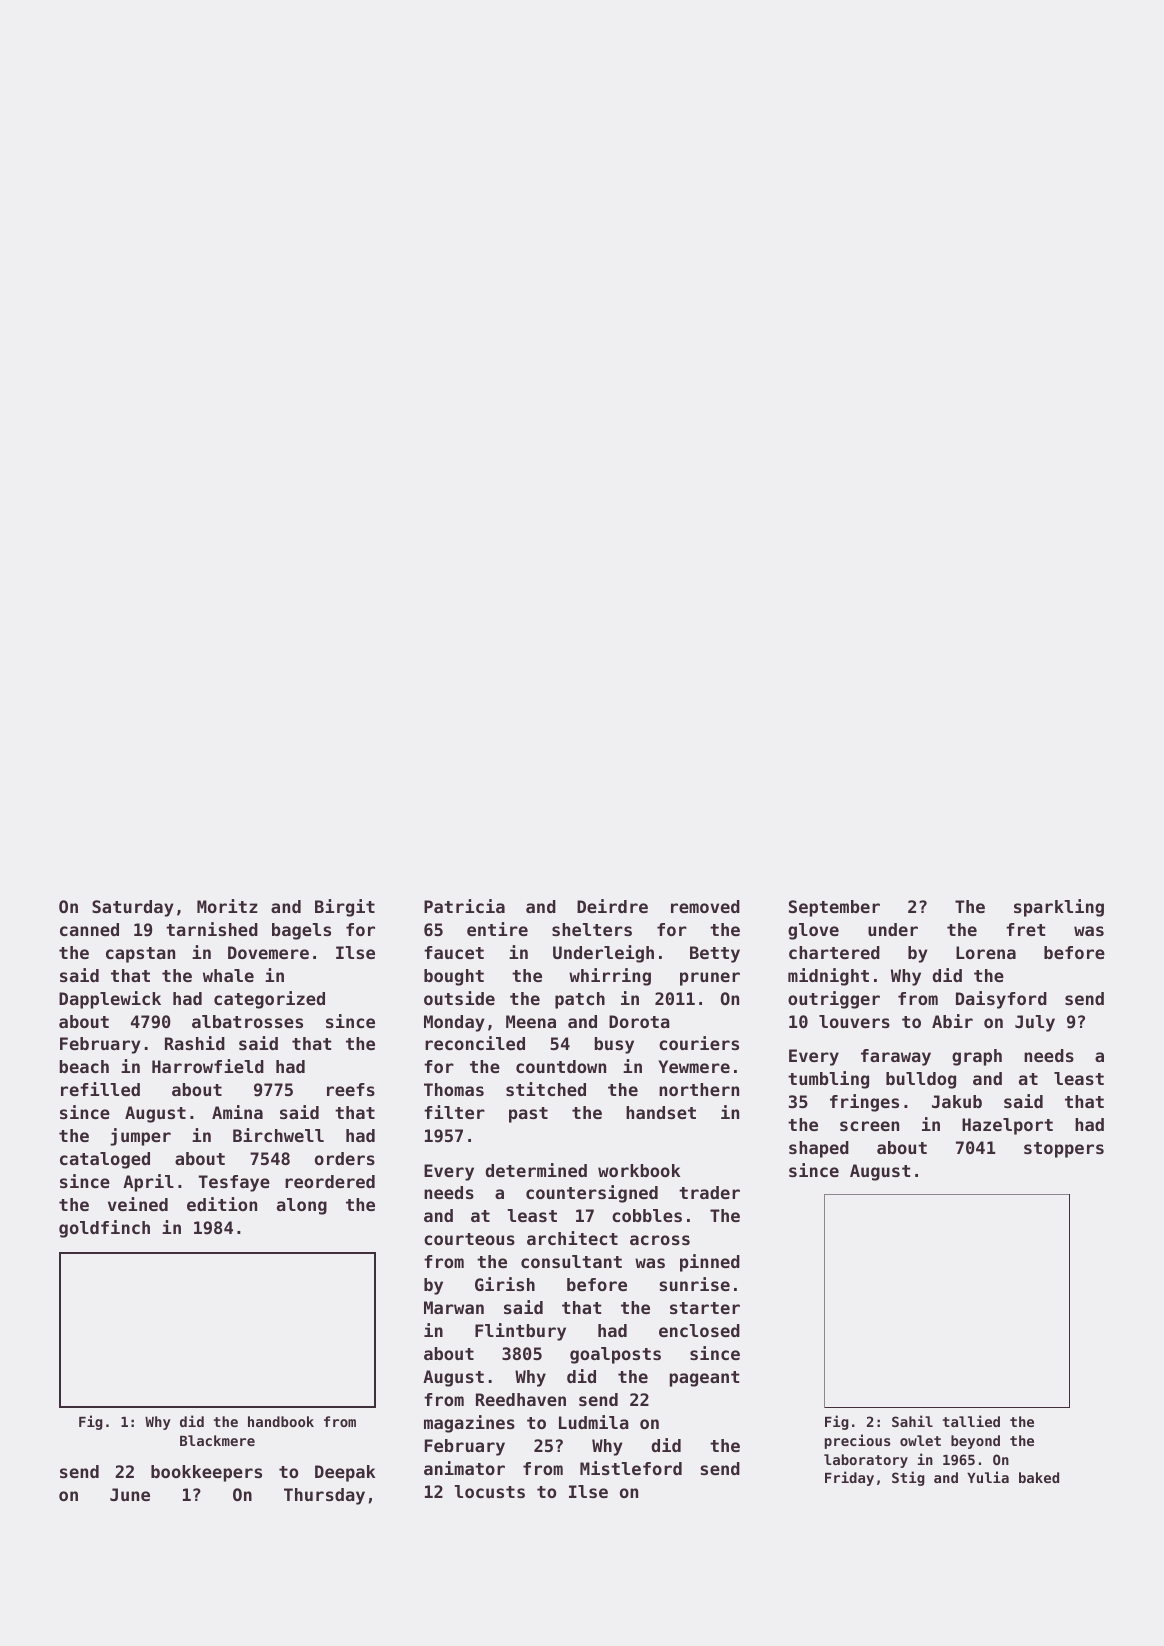 Image resolution: width=1164 pixels, height=1646 pixels. Describe the element at coordinates (105, 1160) in the screenshot. I see `cataloged` at that location.
